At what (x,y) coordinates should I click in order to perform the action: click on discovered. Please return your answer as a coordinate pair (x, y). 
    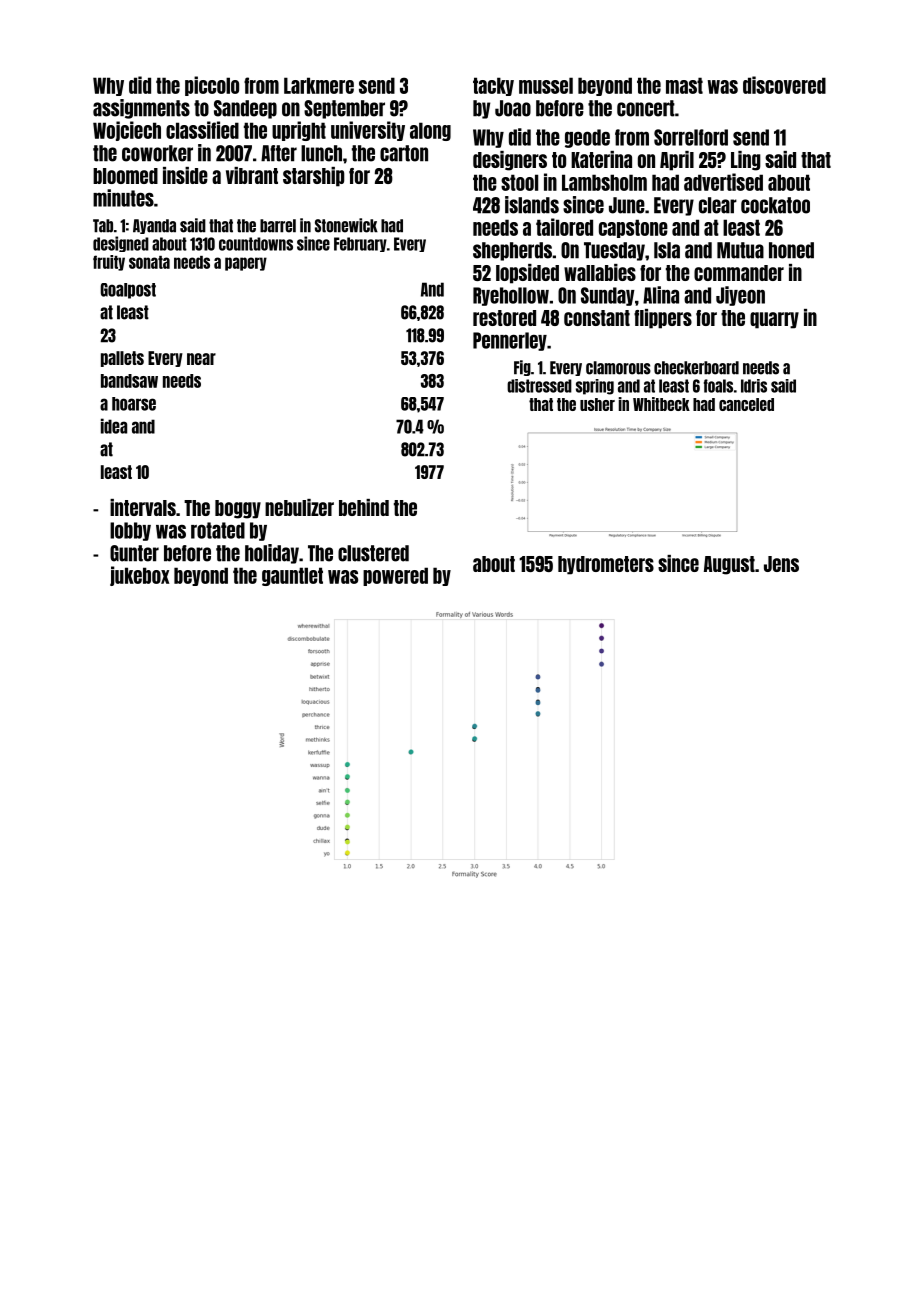
    Looking at the image, I should click on (784, 85).
